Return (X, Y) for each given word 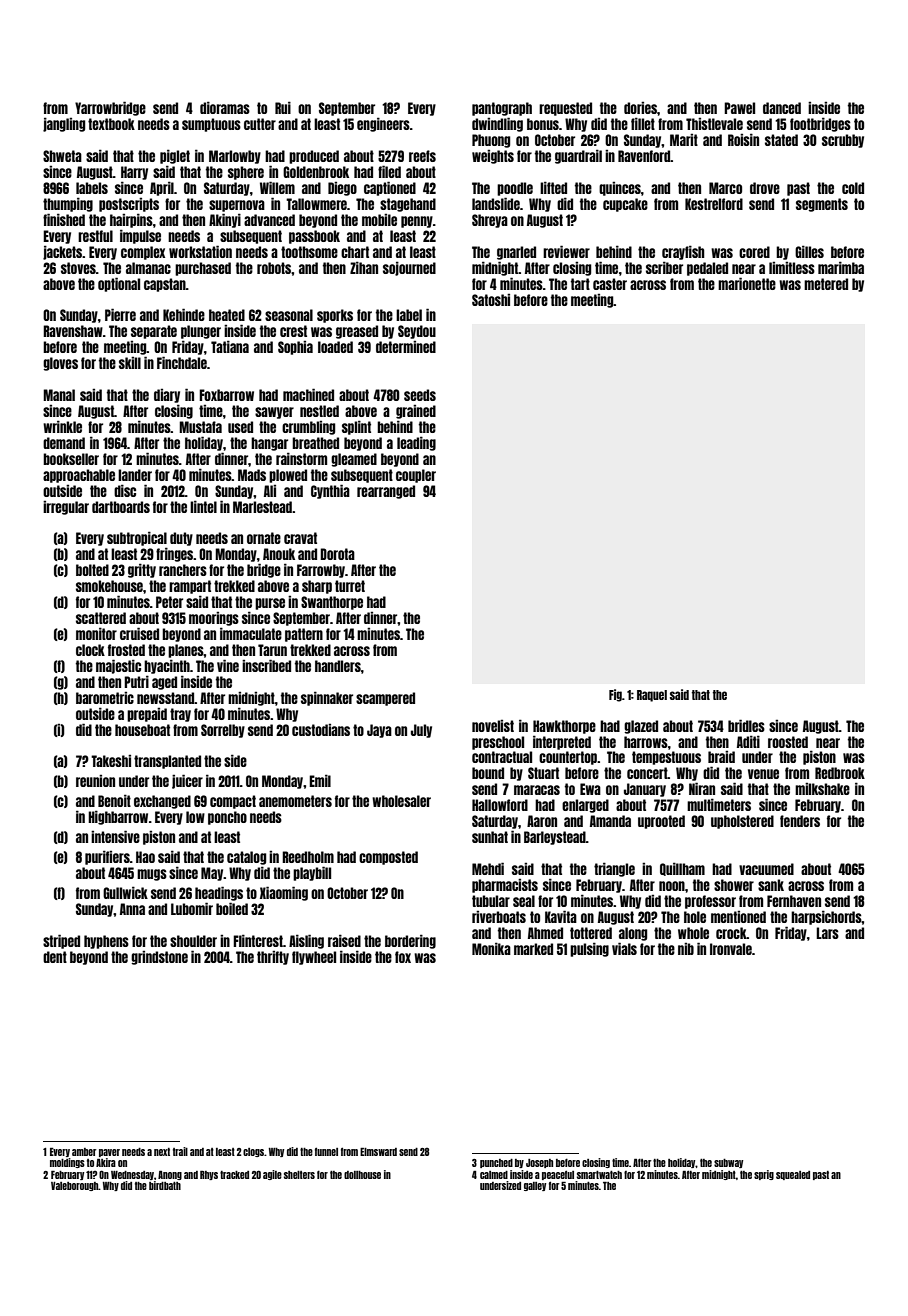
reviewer (566, 251)
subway (728, 1163)
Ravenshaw (73, 331)
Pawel (739, 108)
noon (672, 886)
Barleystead (555, 838)
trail (180, 1151)
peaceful (558, 1175)
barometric (105, 697)
